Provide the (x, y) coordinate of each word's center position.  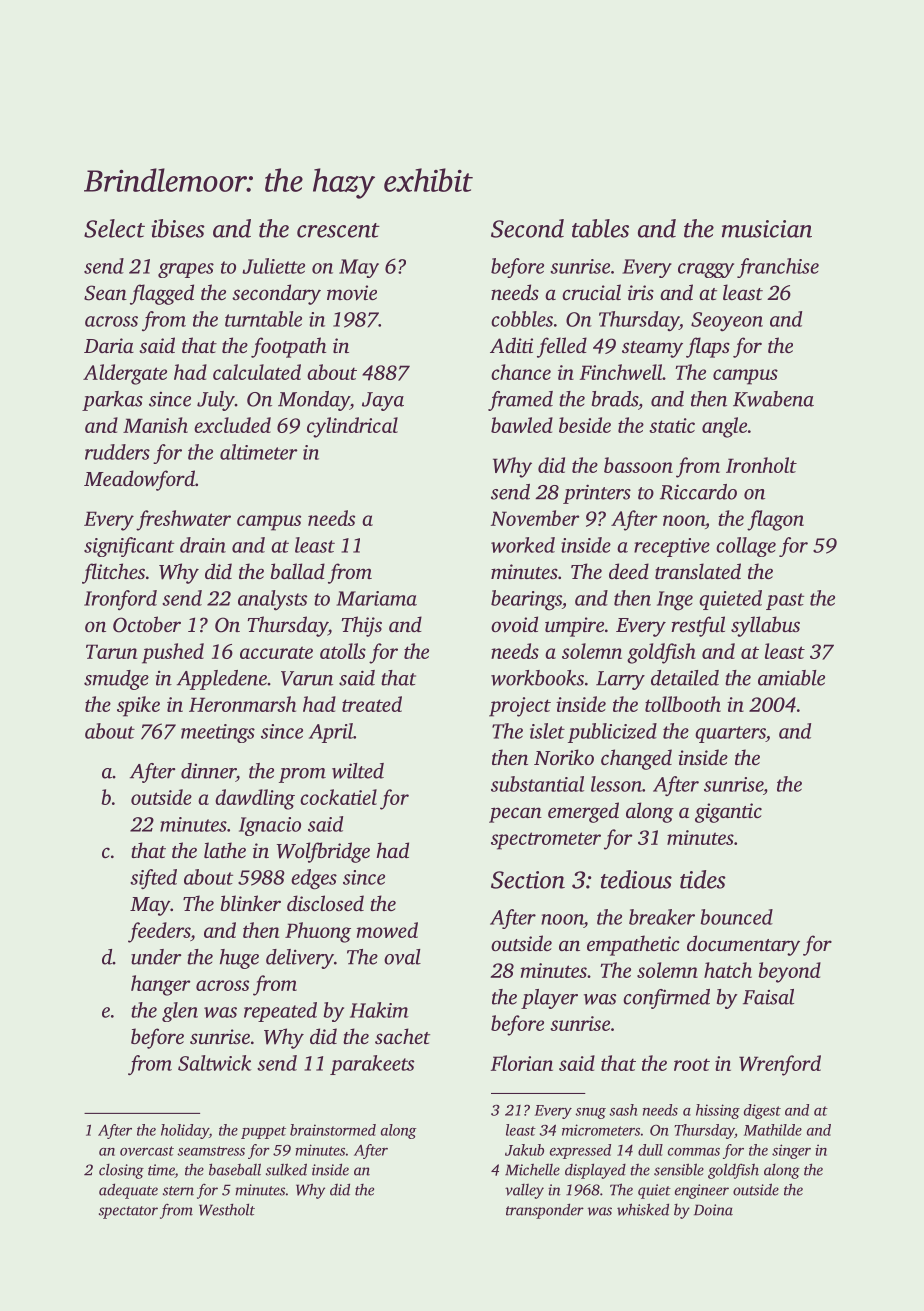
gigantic (728, 813)
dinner (208, 771)
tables (600, 228)
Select (114, 228)
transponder (545, 1211)
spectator (128, 1212)
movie (352, 292)
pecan (515, 815)
